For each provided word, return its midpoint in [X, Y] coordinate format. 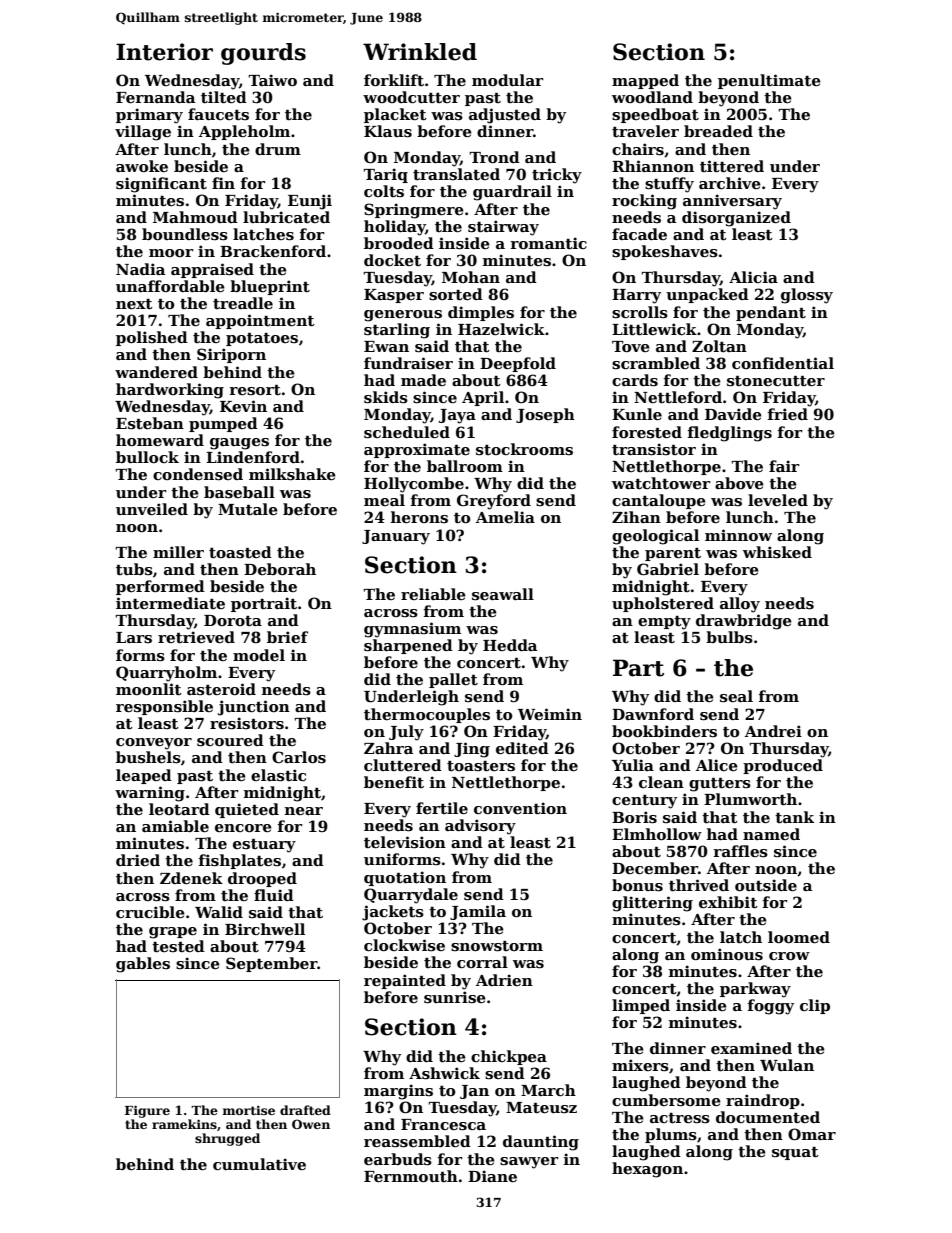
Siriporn [231, 355]
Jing [472, 750]
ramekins [184, 1124]
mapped [645, 81]
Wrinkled [420, 52]
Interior [164, 52]
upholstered [663, 604]
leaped [144, 776]
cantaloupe [659, 501]
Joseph [545, 415]
